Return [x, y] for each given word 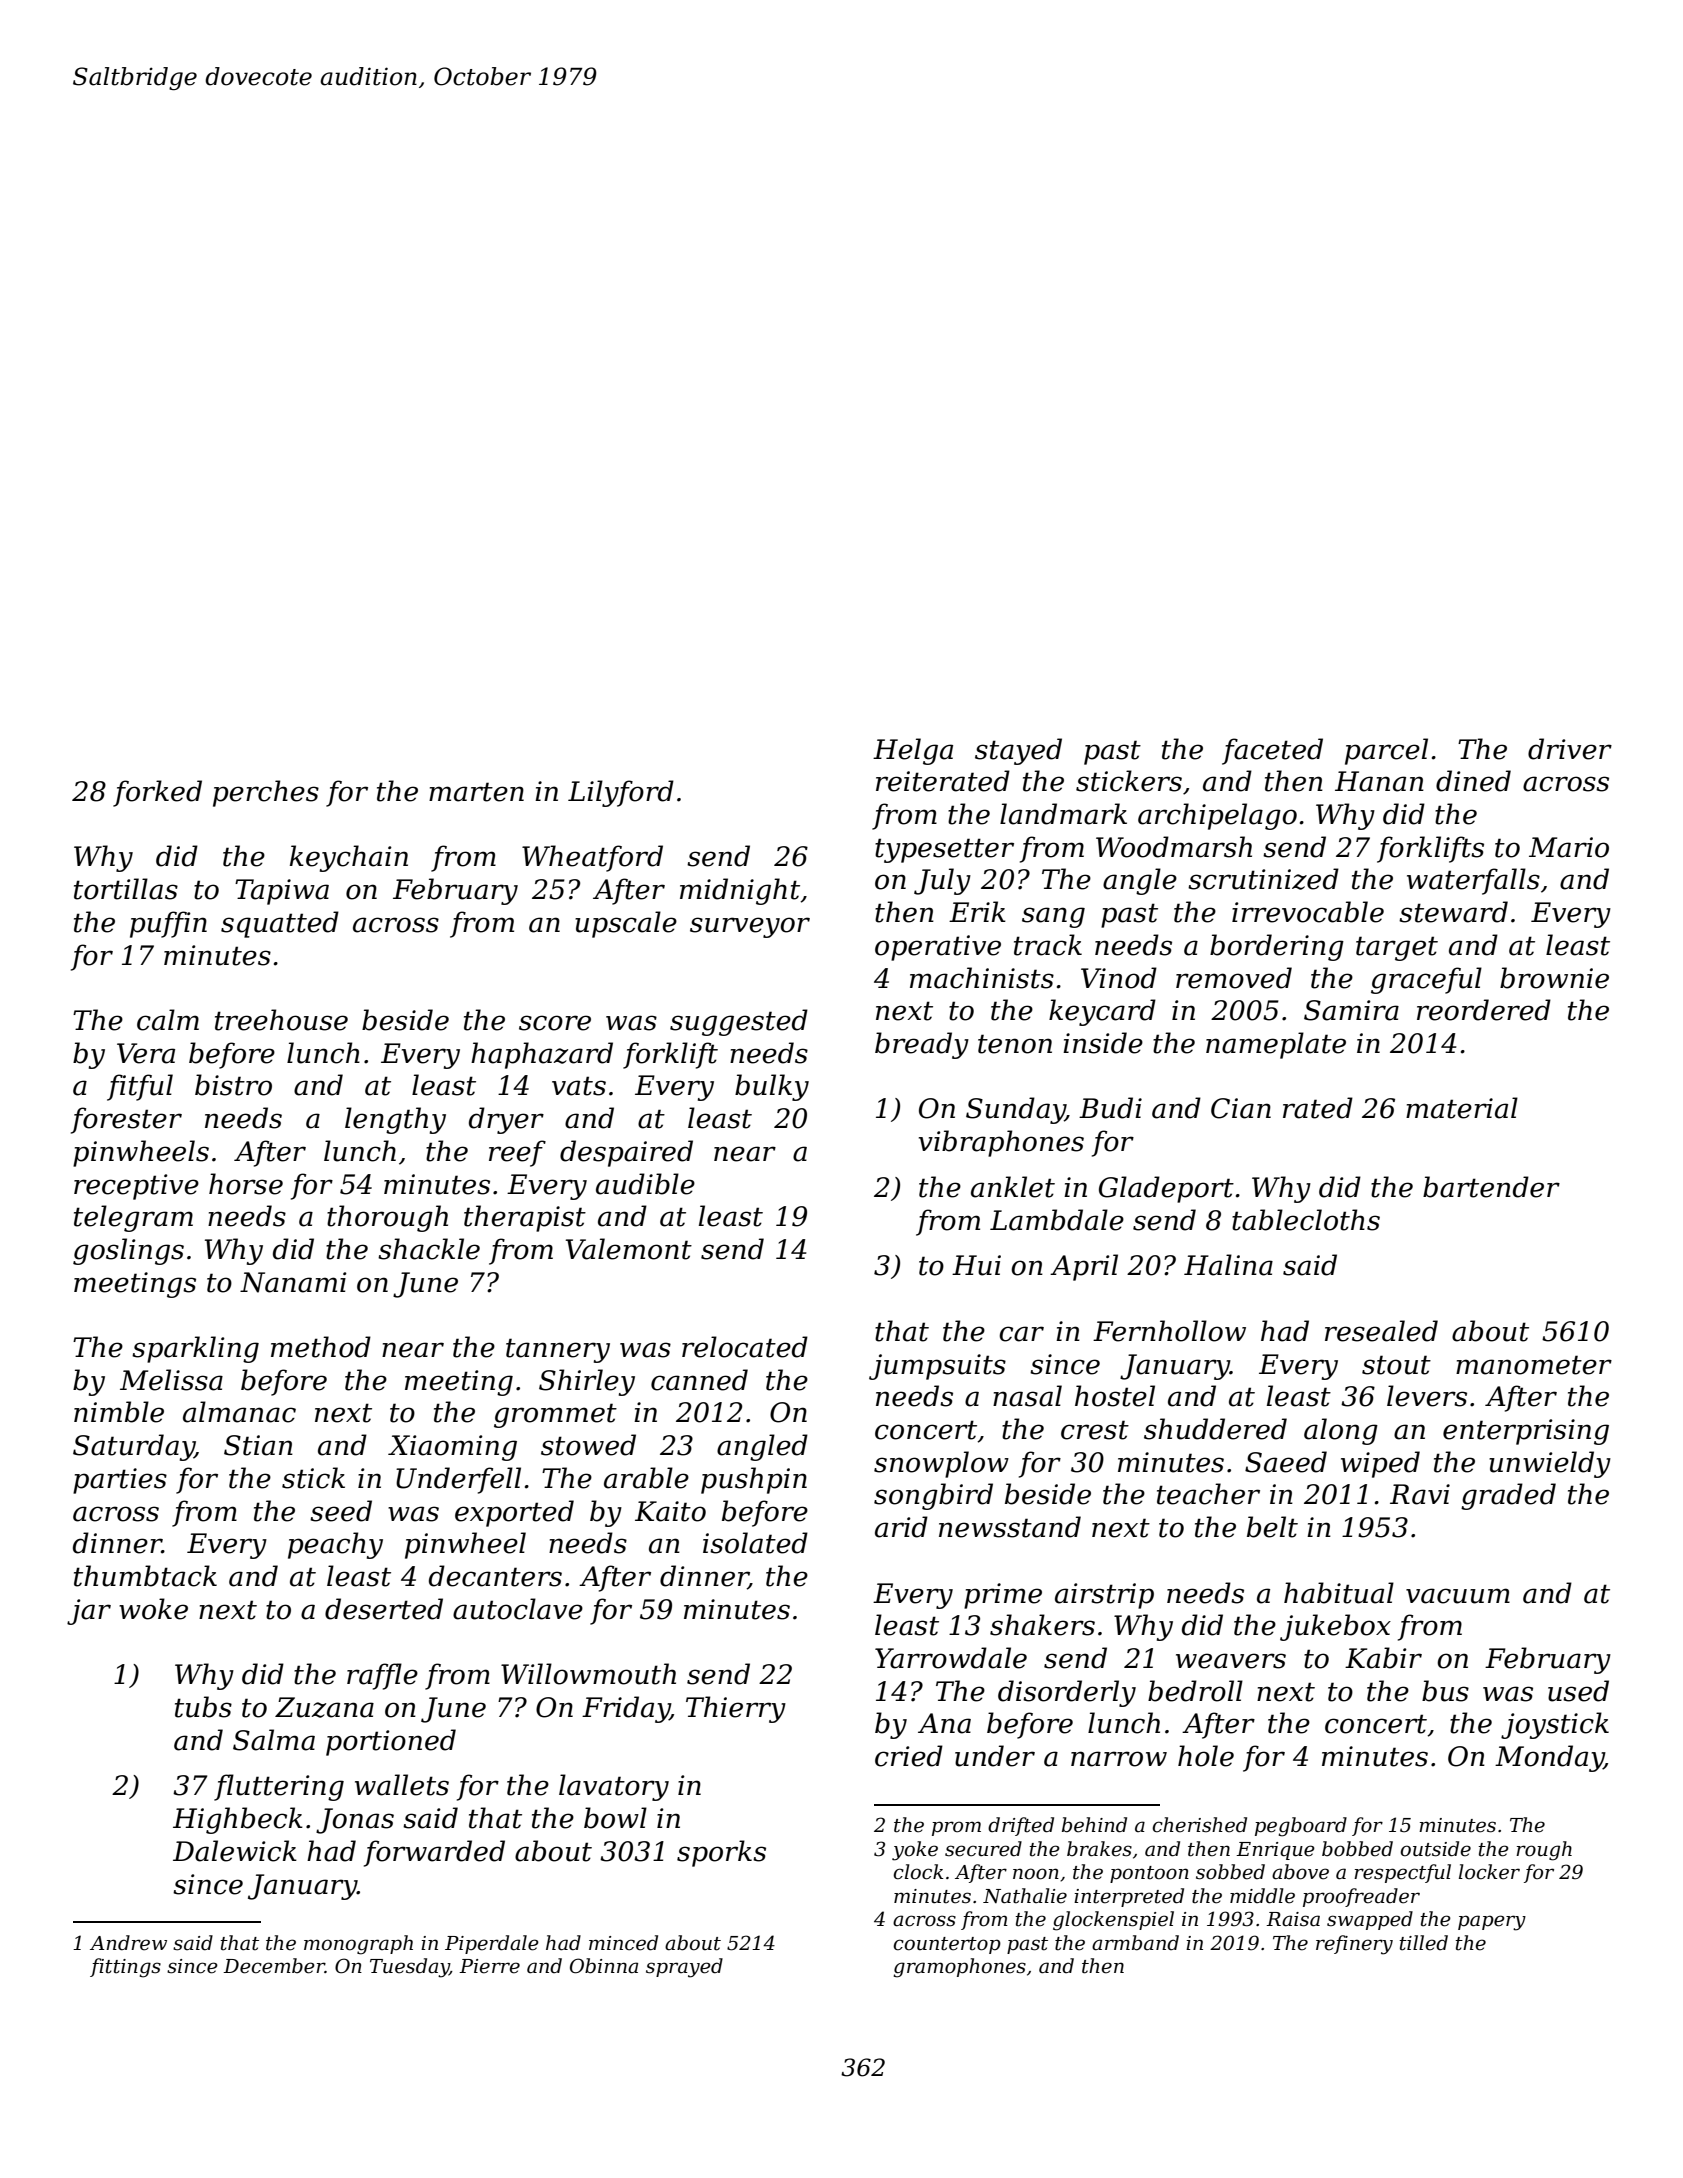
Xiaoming [452, 1448]
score [555, 1023]
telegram [133, 1218]
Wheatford [592, 858]
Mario [1569, 847]
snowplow [941, 1464]
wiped [1380, 1464]
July [942, 881]
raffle [382, 1676]
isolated [755, 1543]
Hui [976, 1265]
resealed [1381, 1331]
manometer [1534, 1365]
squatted [280, 924]
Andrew [128, 1943]
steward [1453, 912]
